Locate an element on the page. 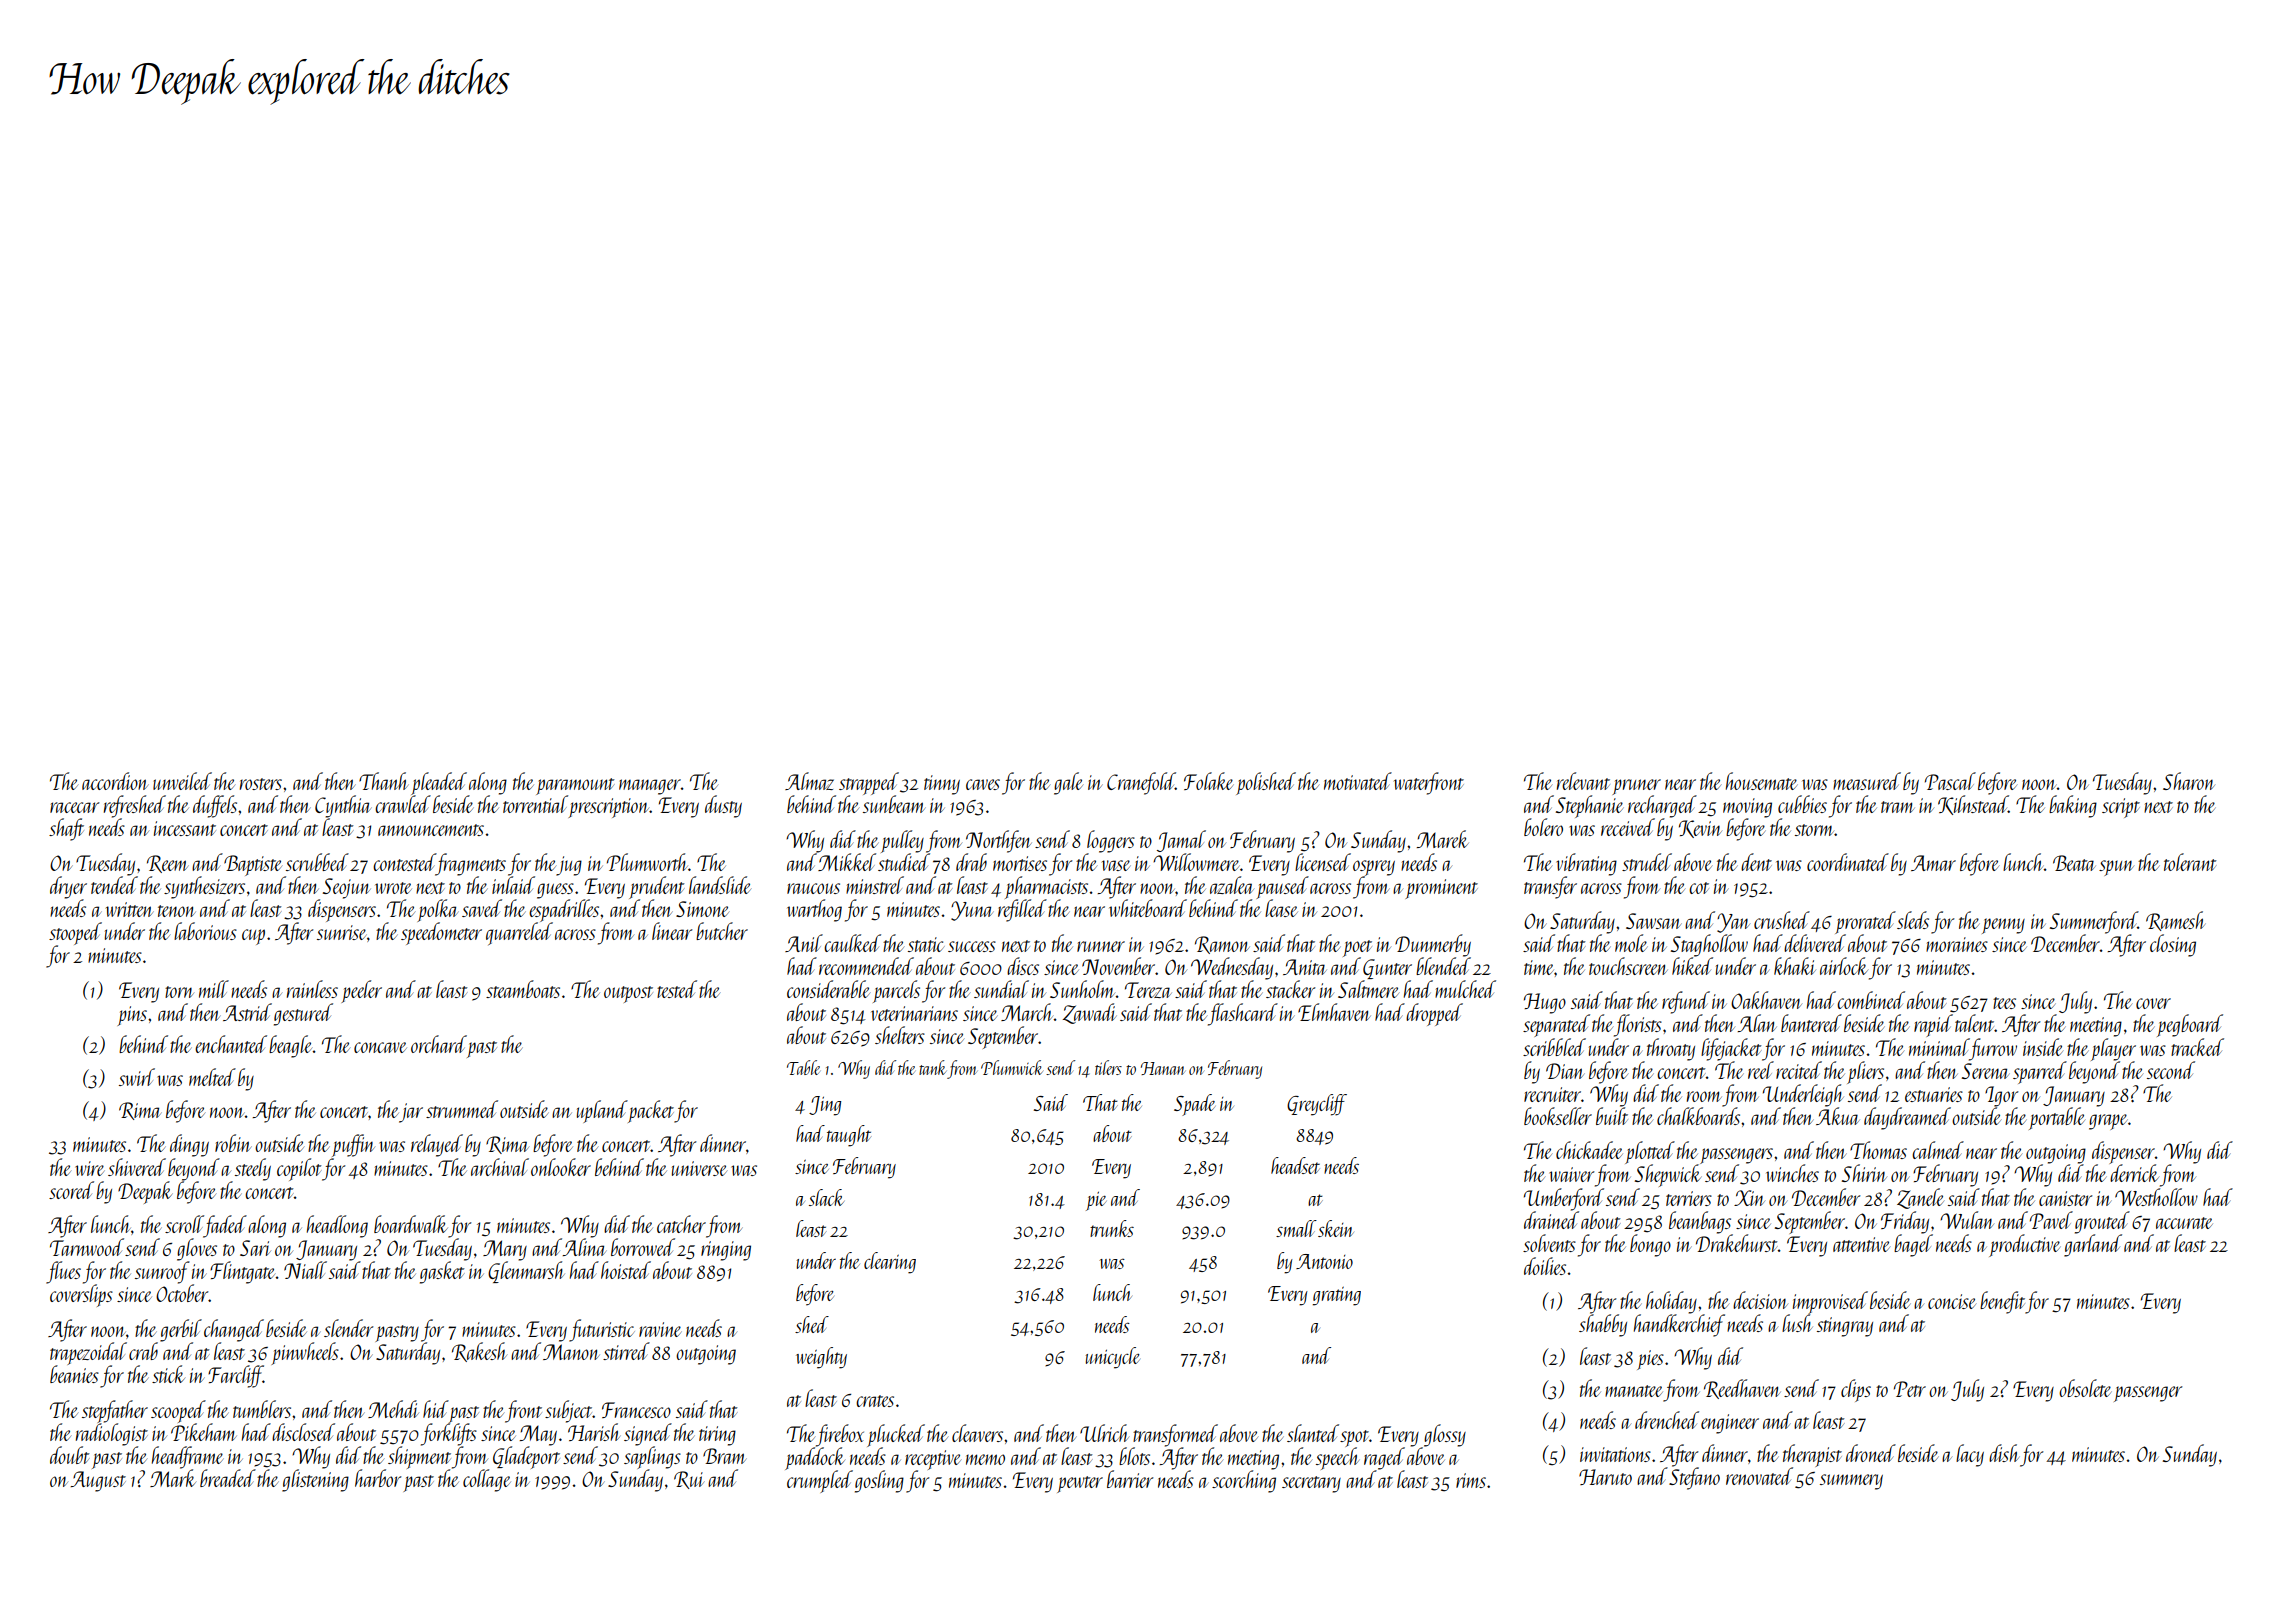  dropped is located at coordinates (1434, 1014).
